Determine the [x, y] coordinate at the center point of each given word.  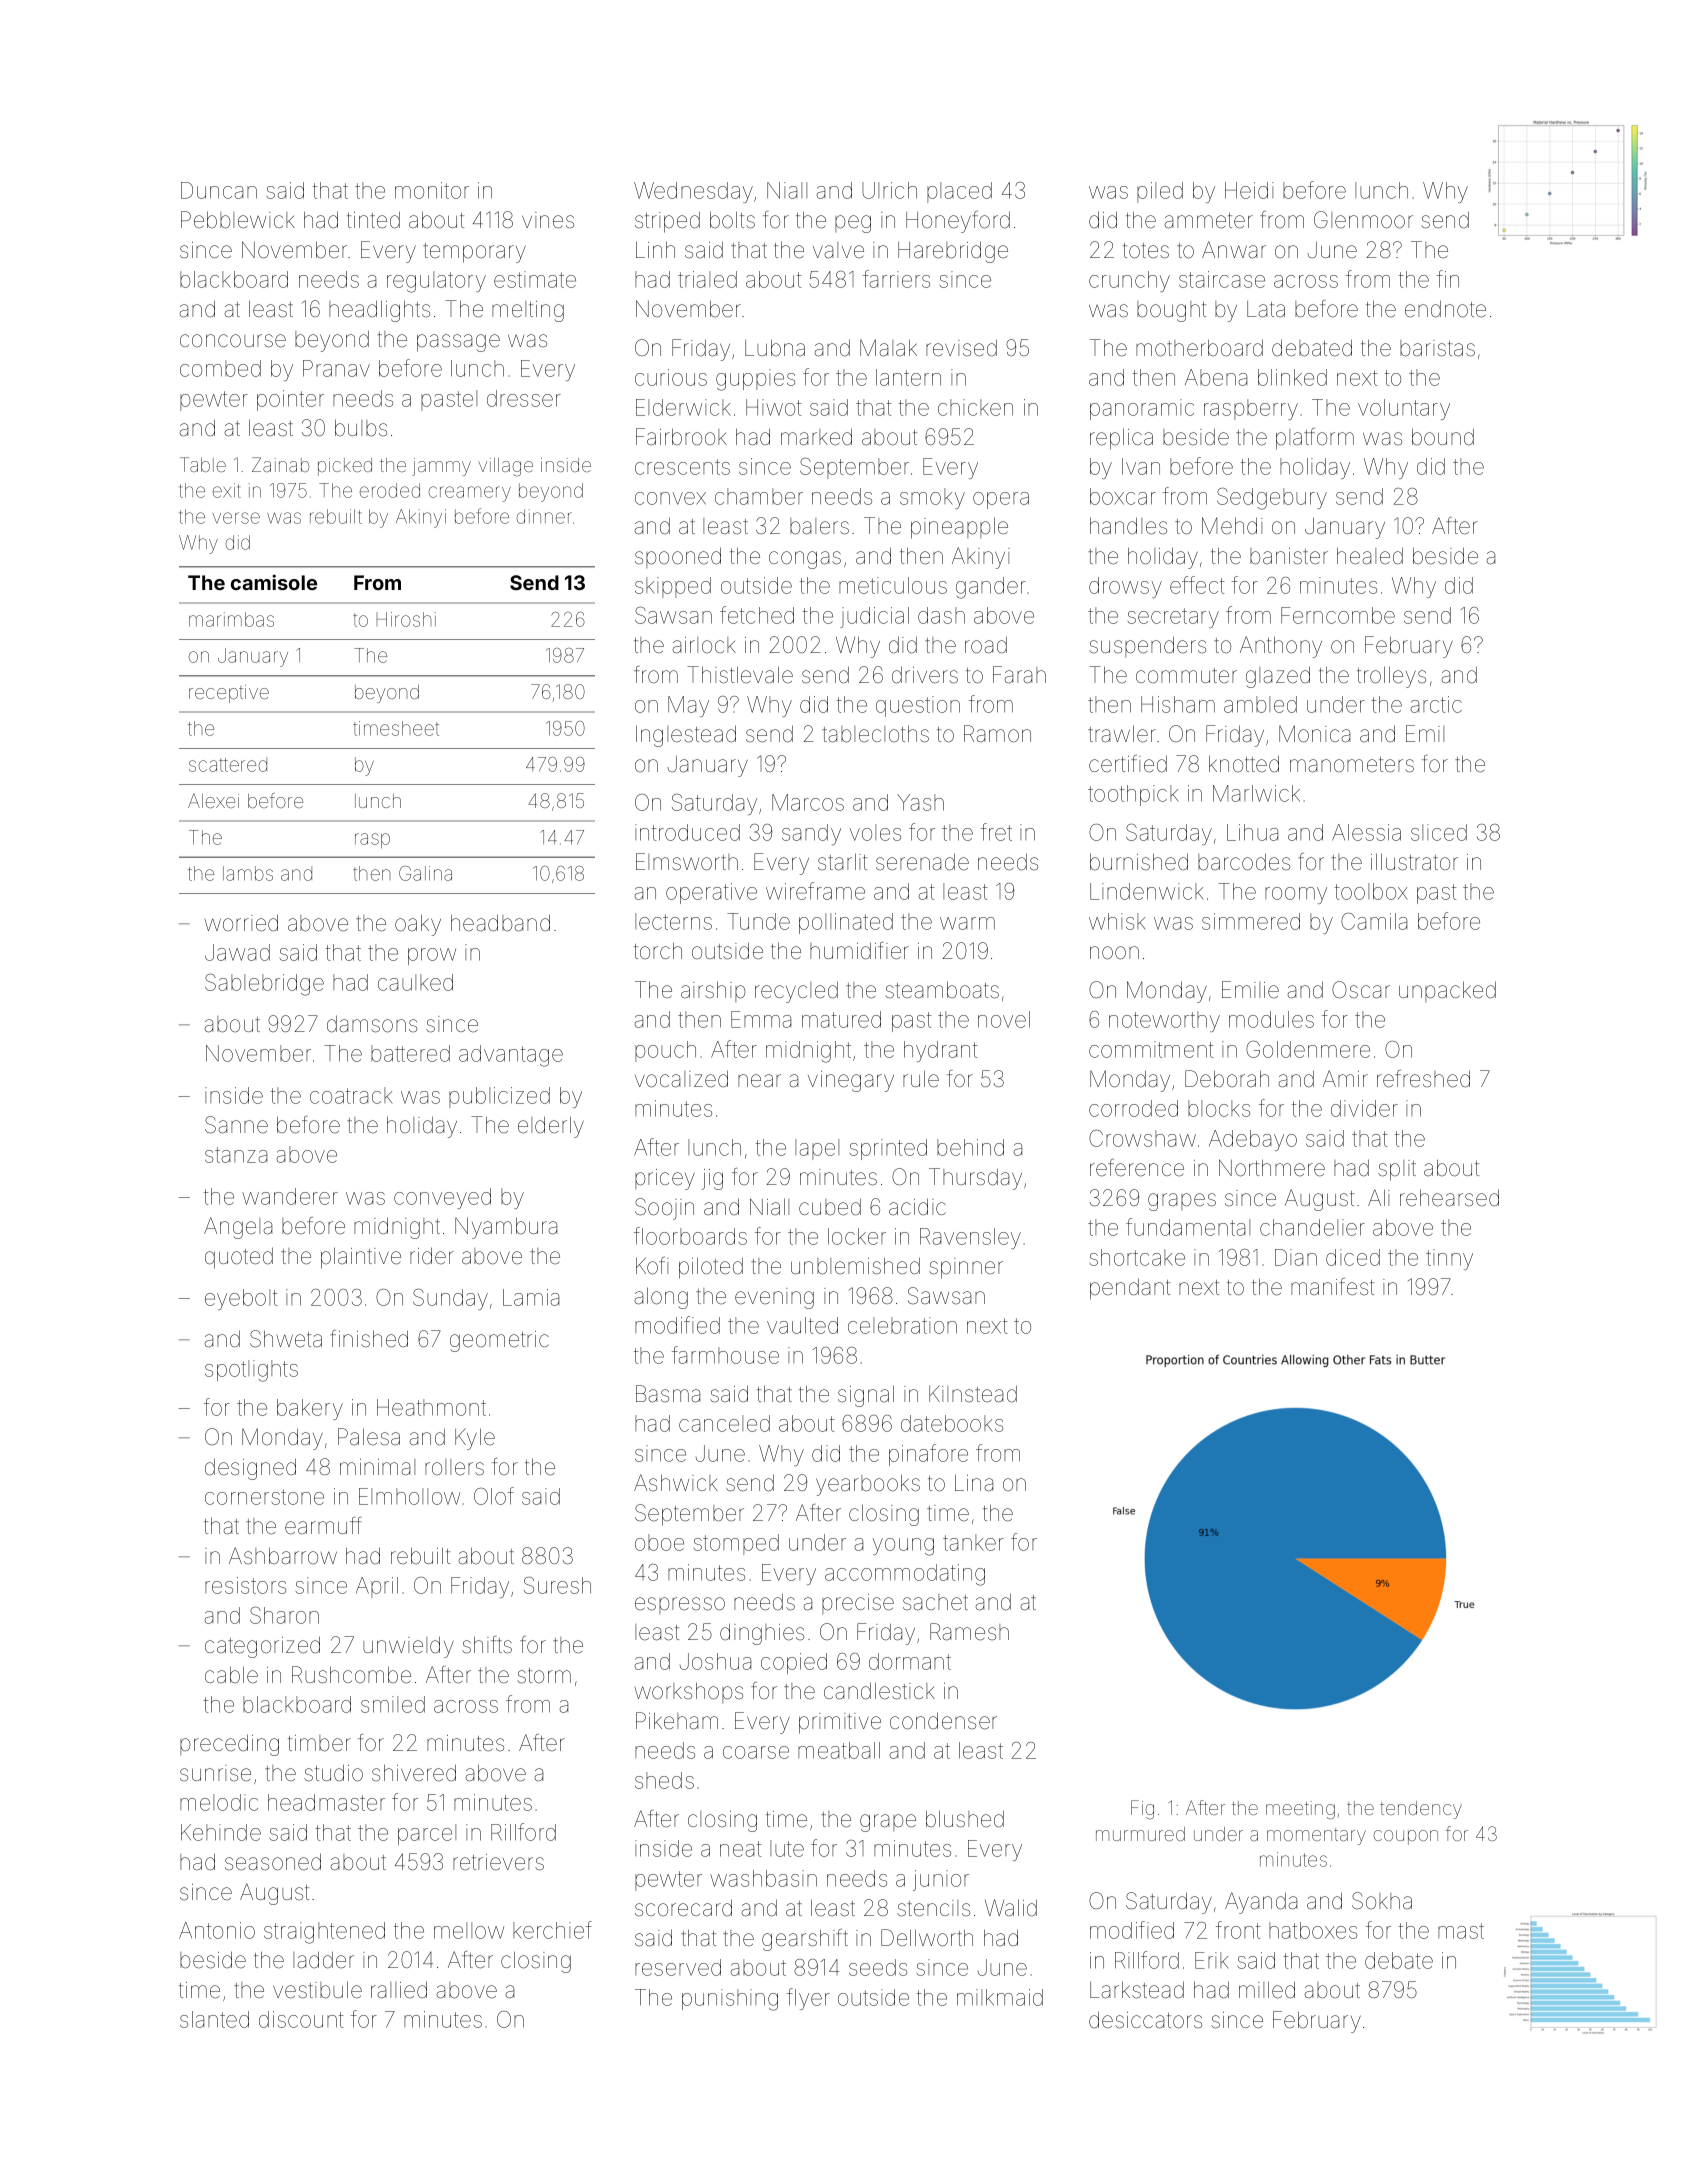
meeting [1300, 1810]
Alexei [213, 800]
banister [1289, 556]
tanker [973, 1542]
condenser [943, 1721]
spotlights [251, 1371]
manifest [1332, 1287]
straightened [324, 1933]
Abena [1216, 377]
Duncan [219, 190]
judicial [874, 617]
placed [959, 192]
